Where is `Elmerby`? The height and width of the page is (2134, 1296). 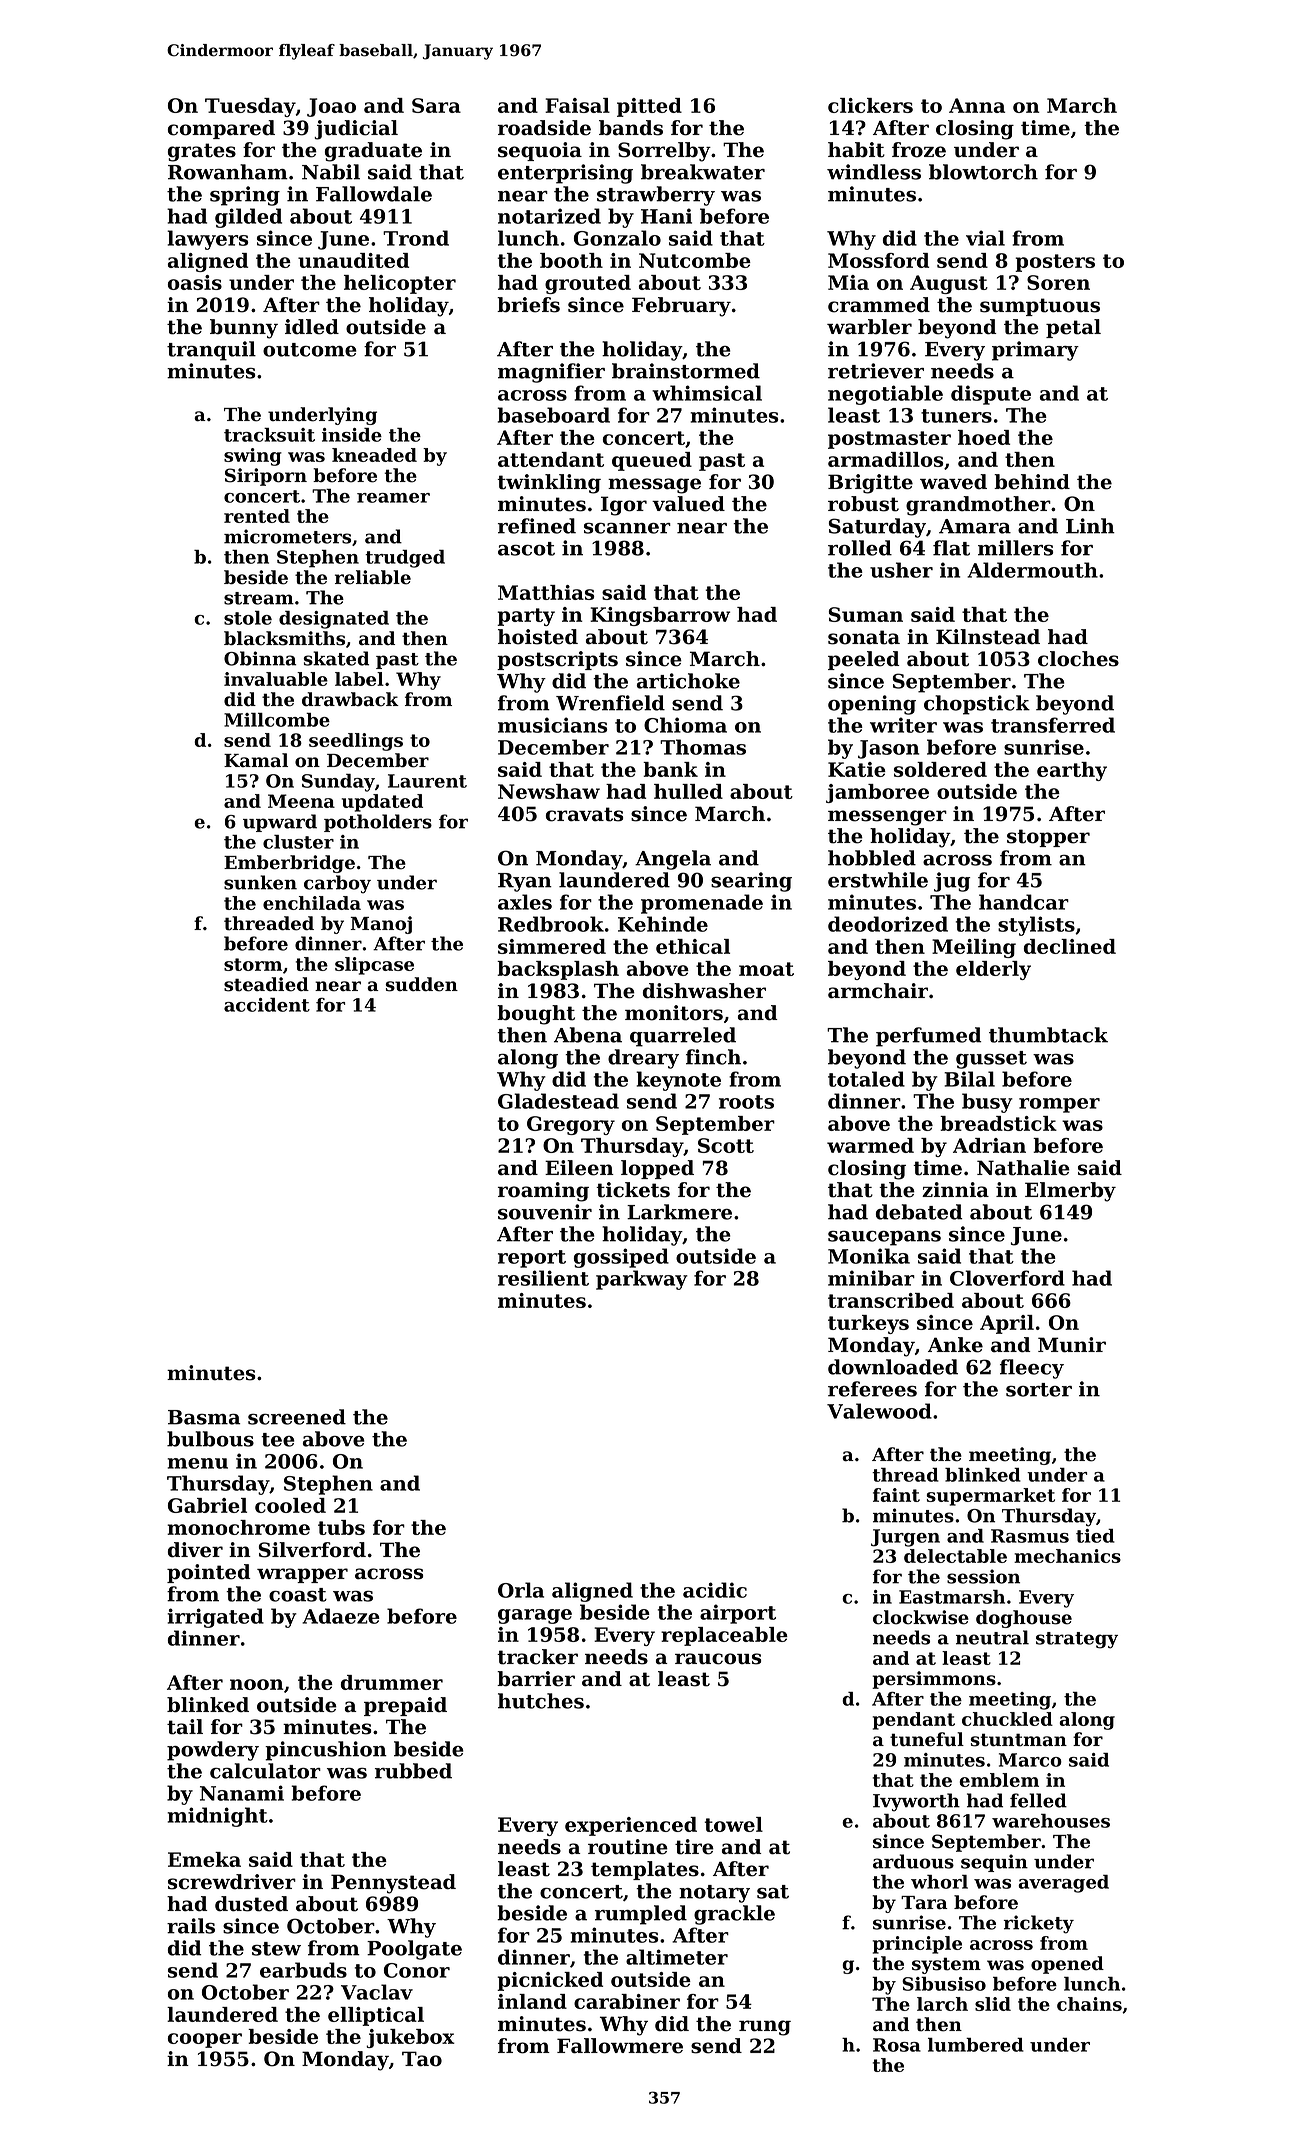
Elmerby is located at coordinates (1070, 1192).
